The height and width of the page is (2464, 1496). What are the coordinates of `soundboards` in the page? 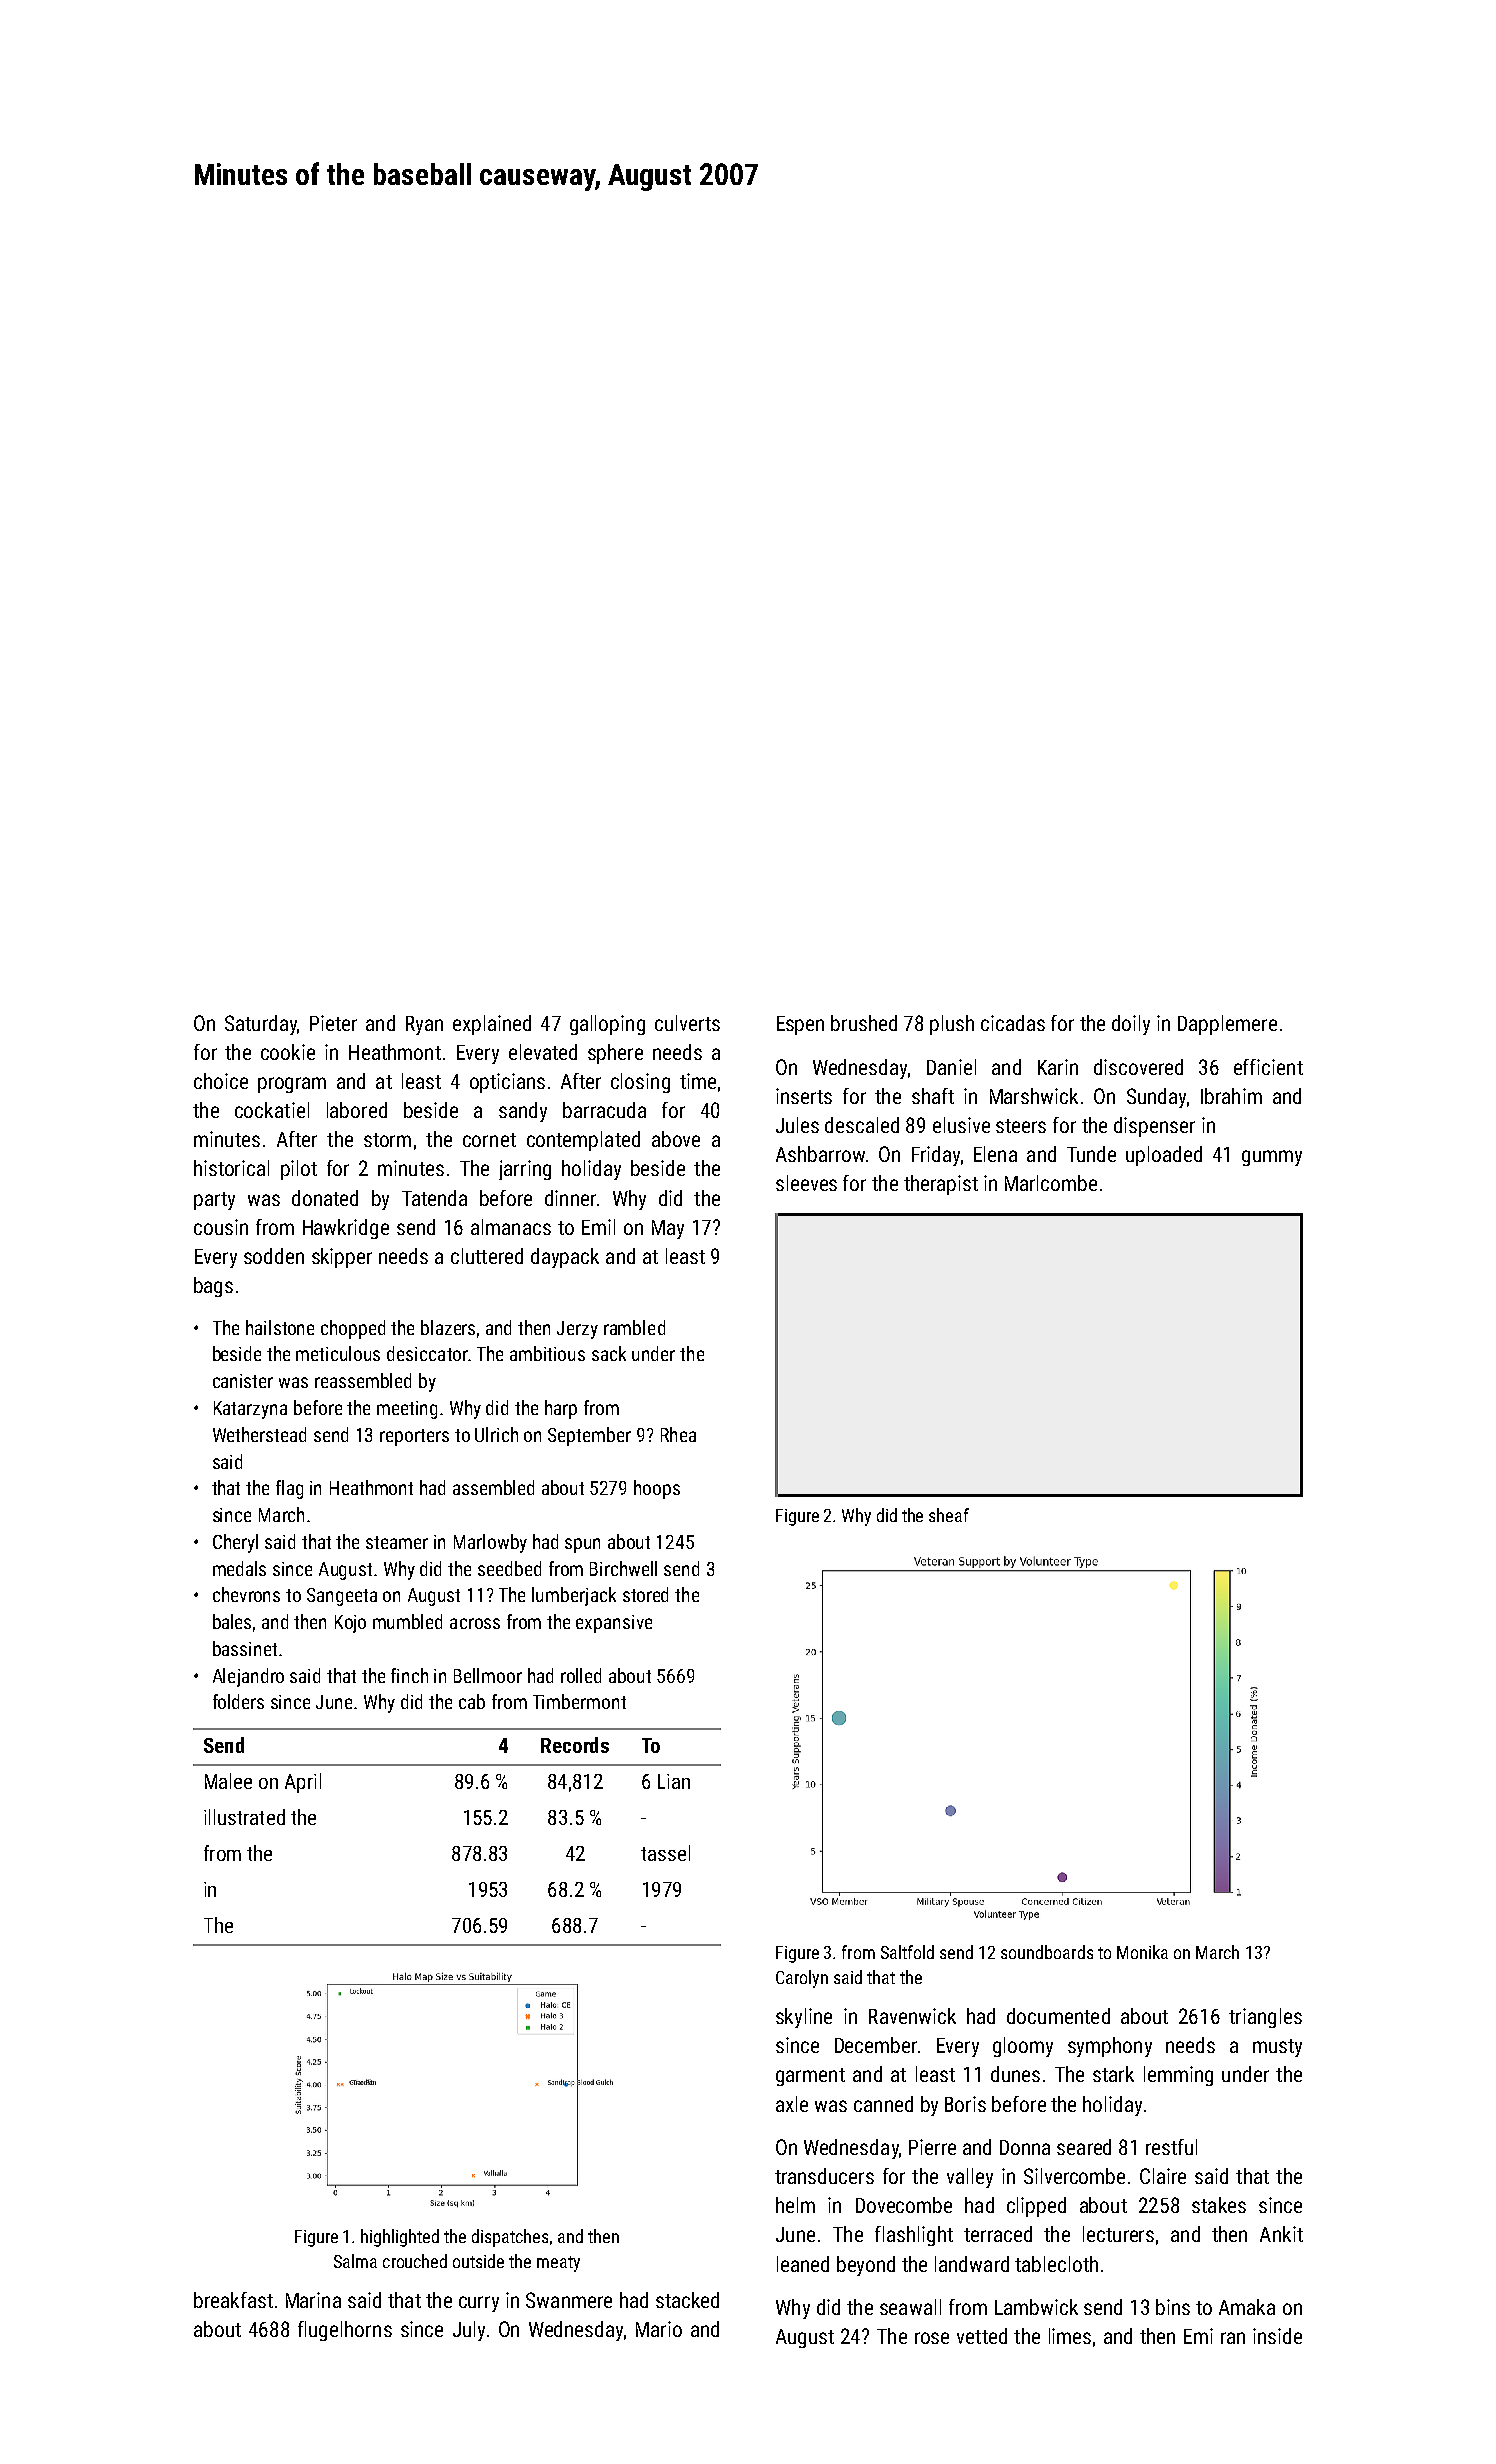 It's located at (1047, 1952).
